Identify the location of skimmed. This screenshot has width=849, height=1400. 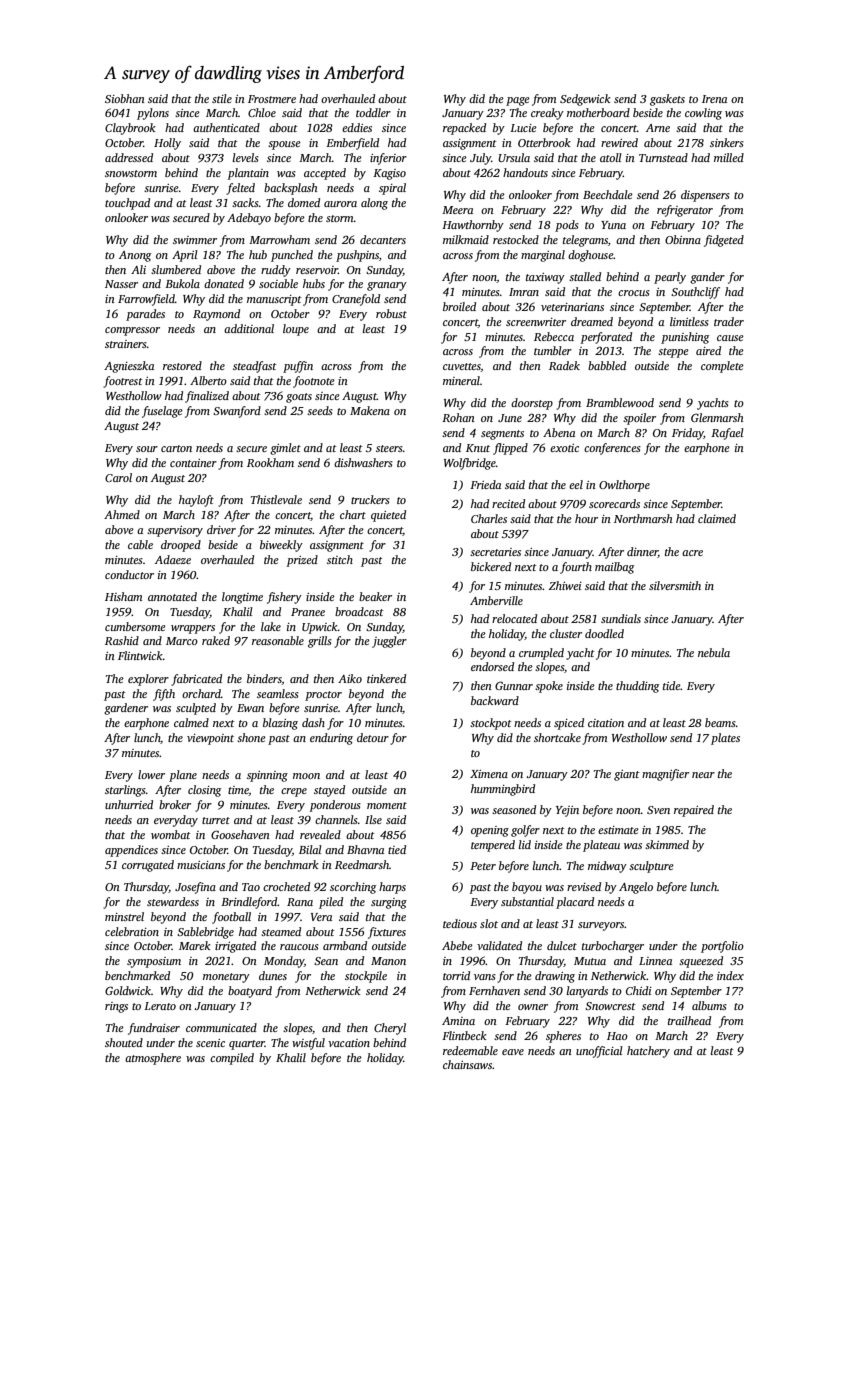
(667, 844).
